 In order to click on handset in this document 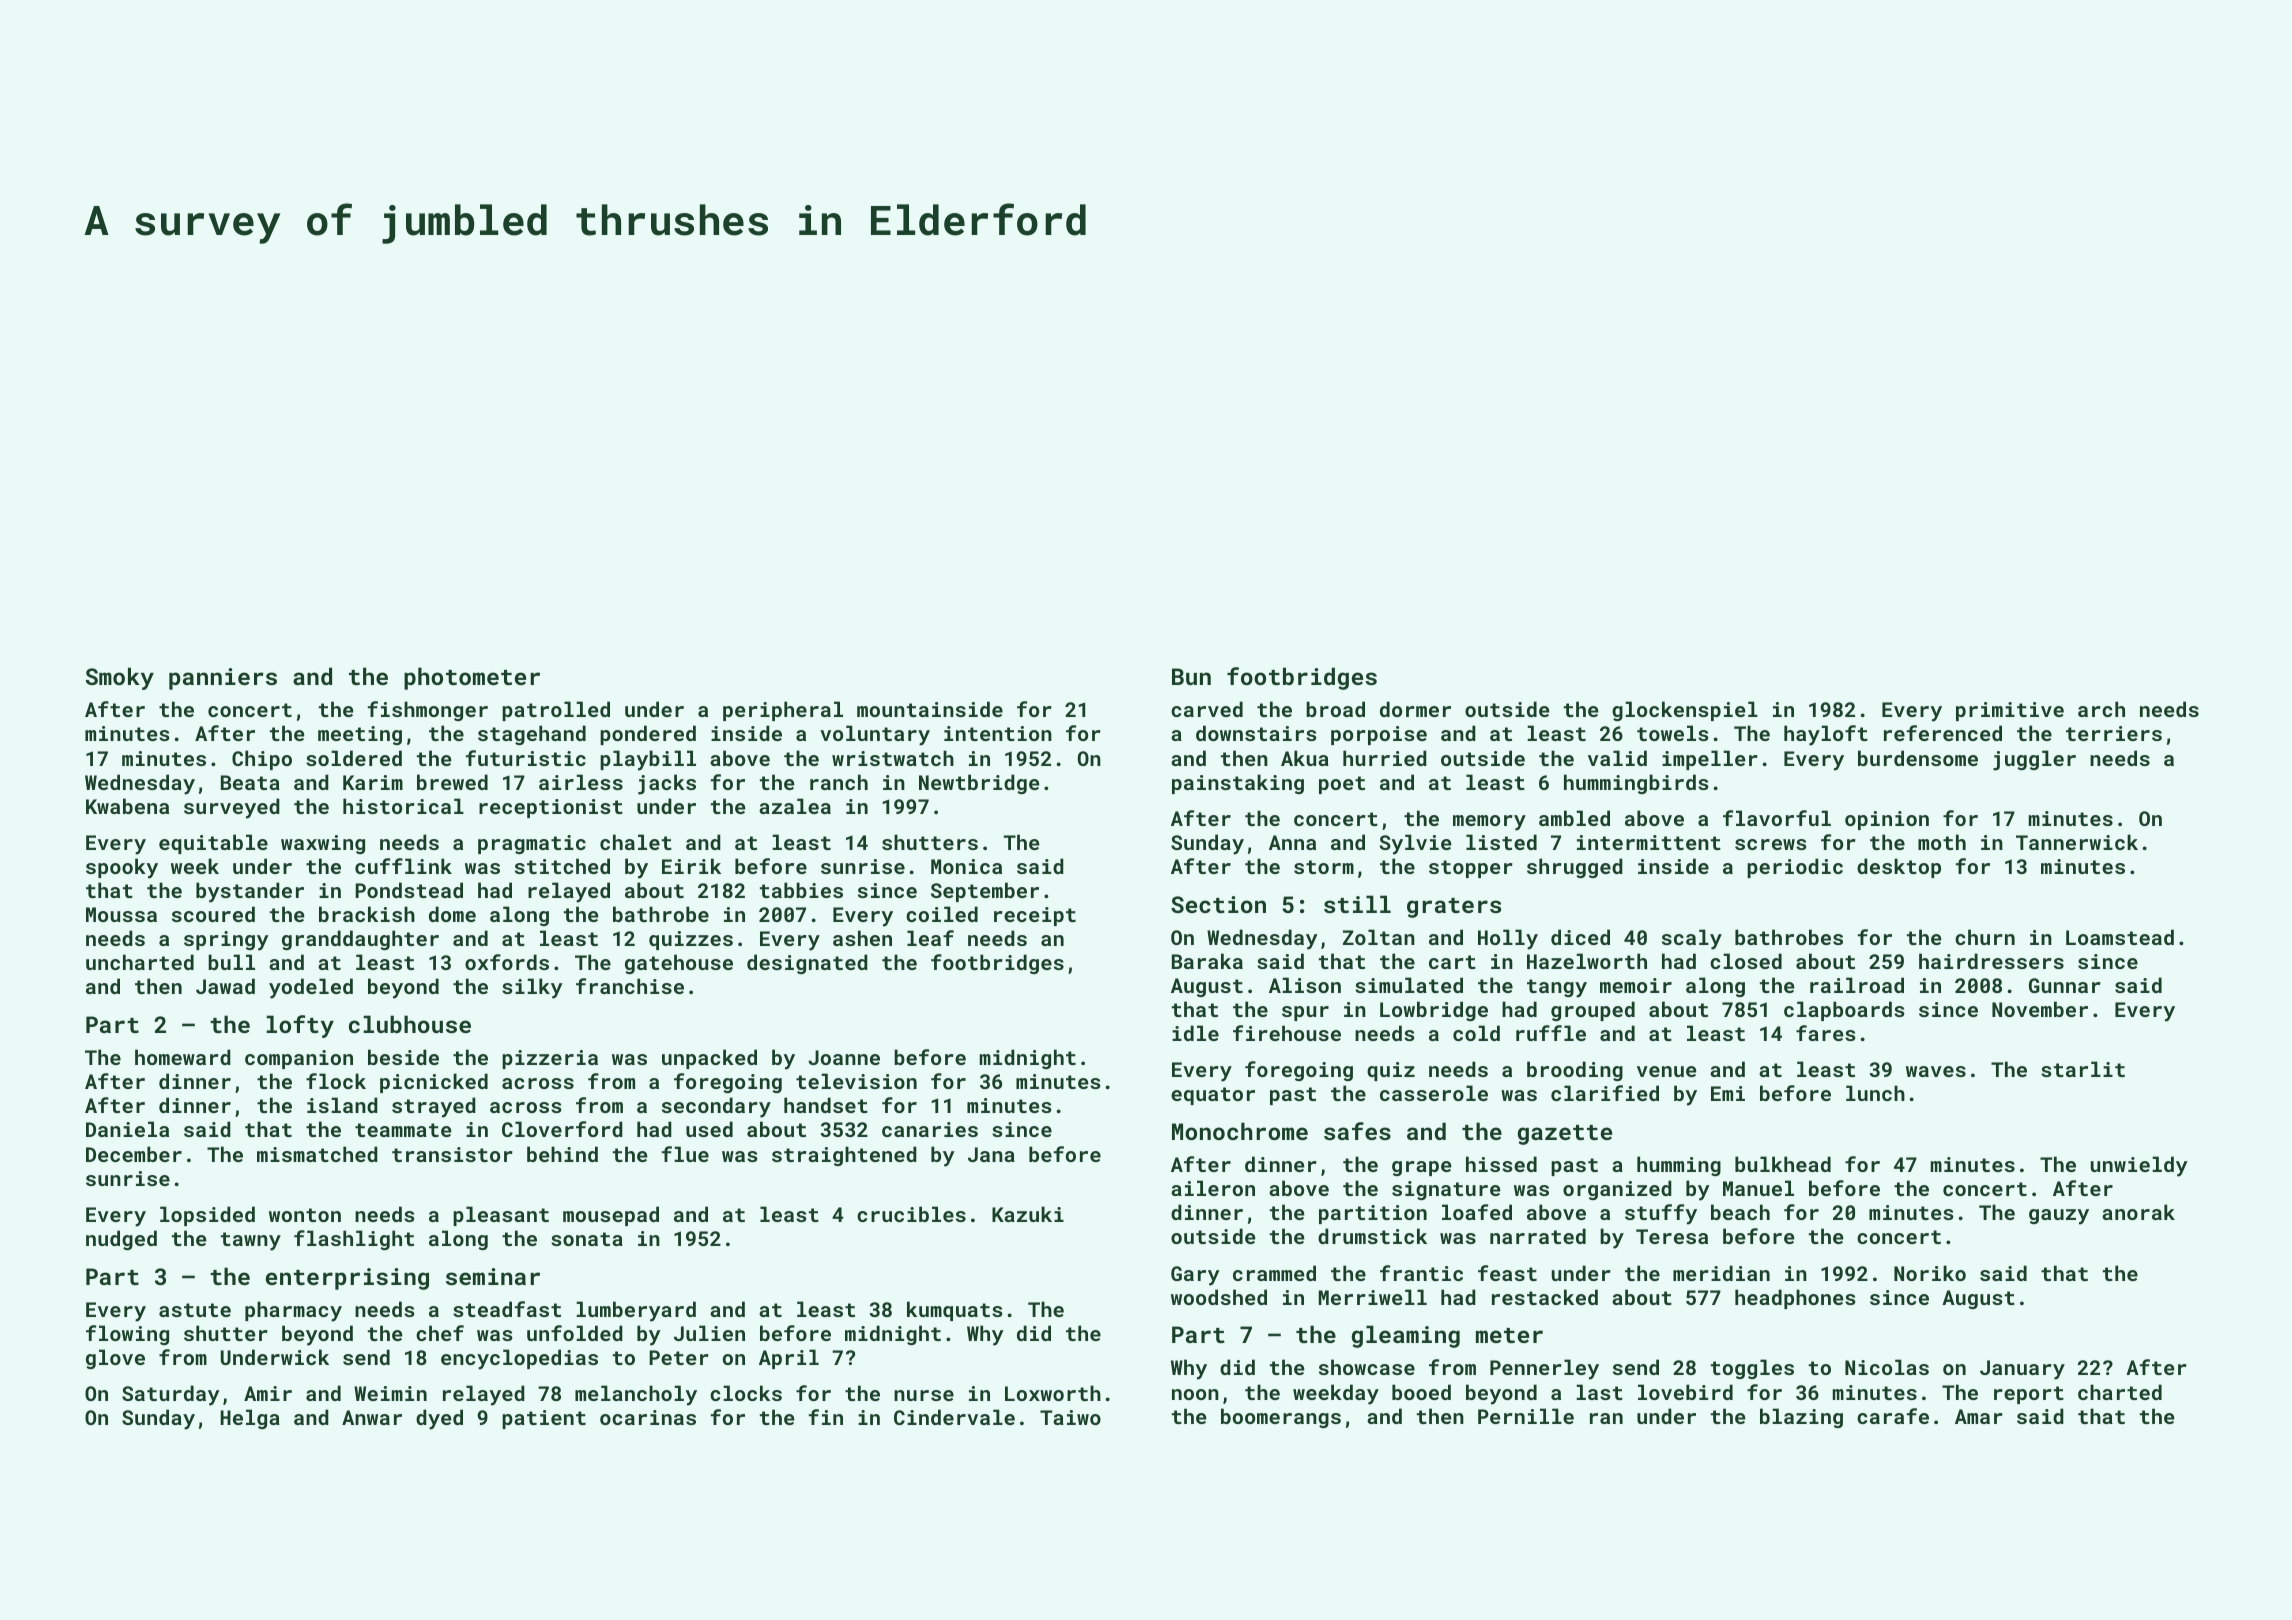, I will do `click(826, 1105)`.
